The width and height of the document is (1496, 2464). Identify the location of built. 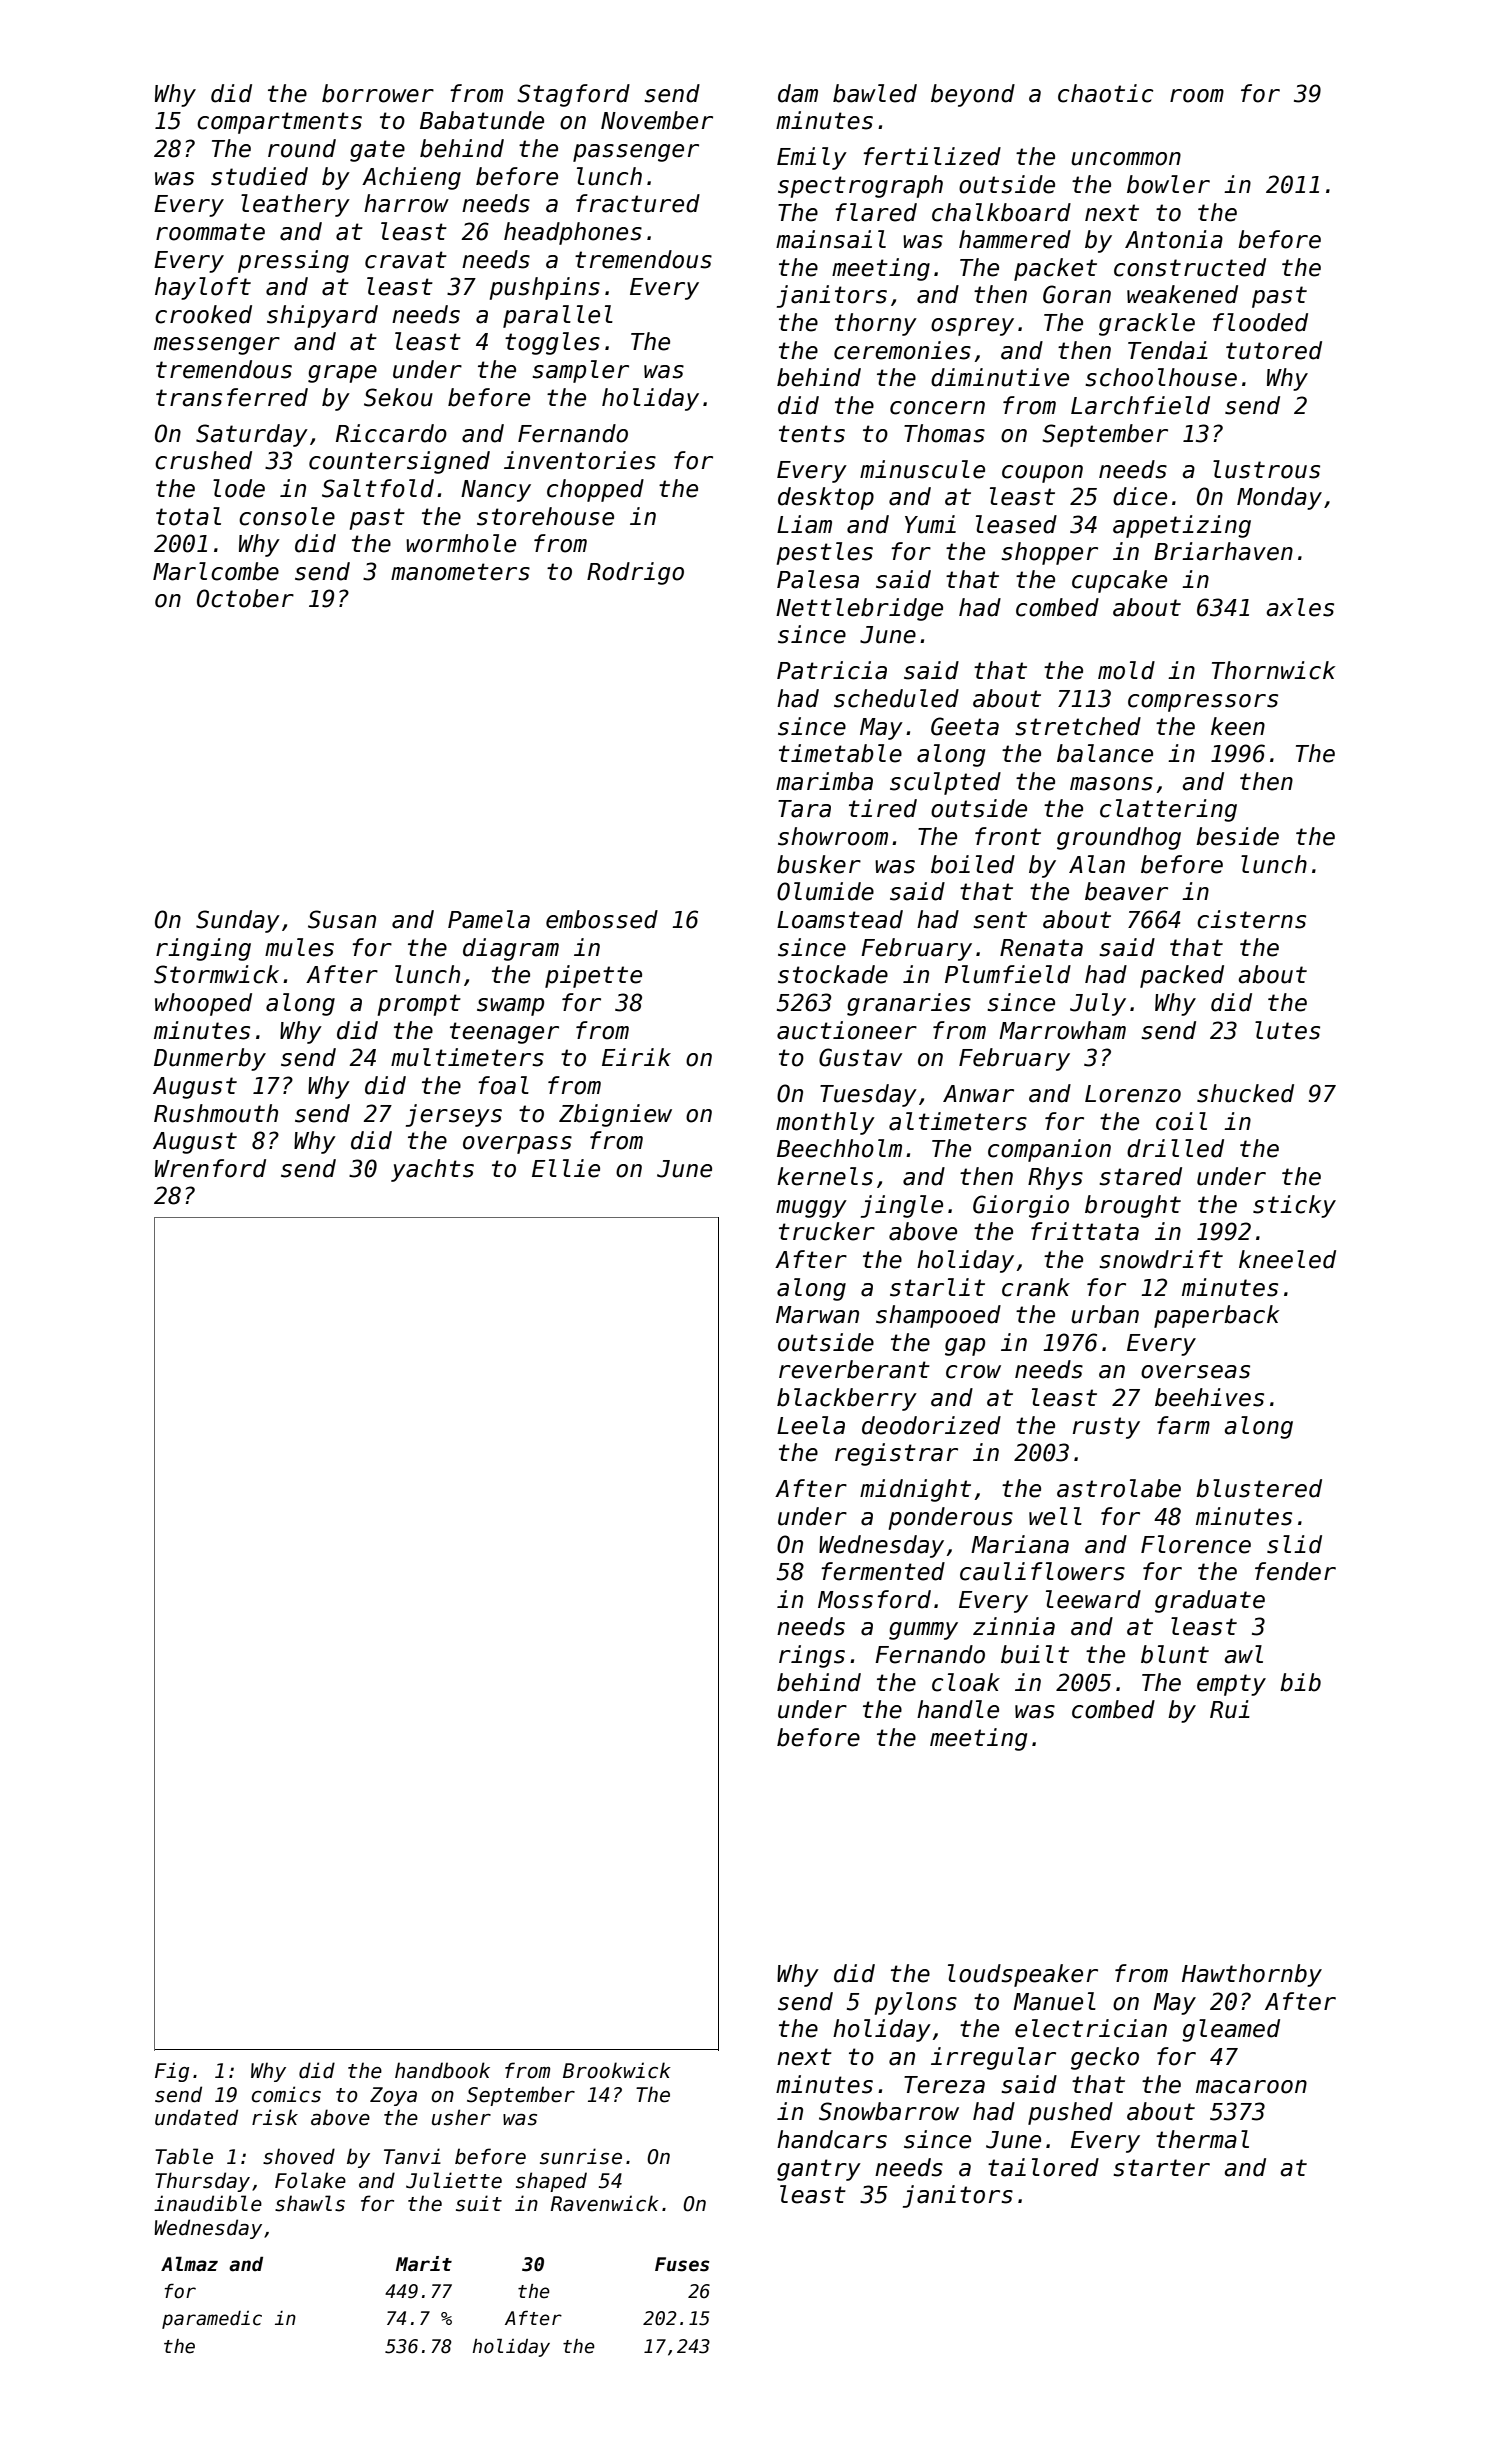
(1035, 1654).
